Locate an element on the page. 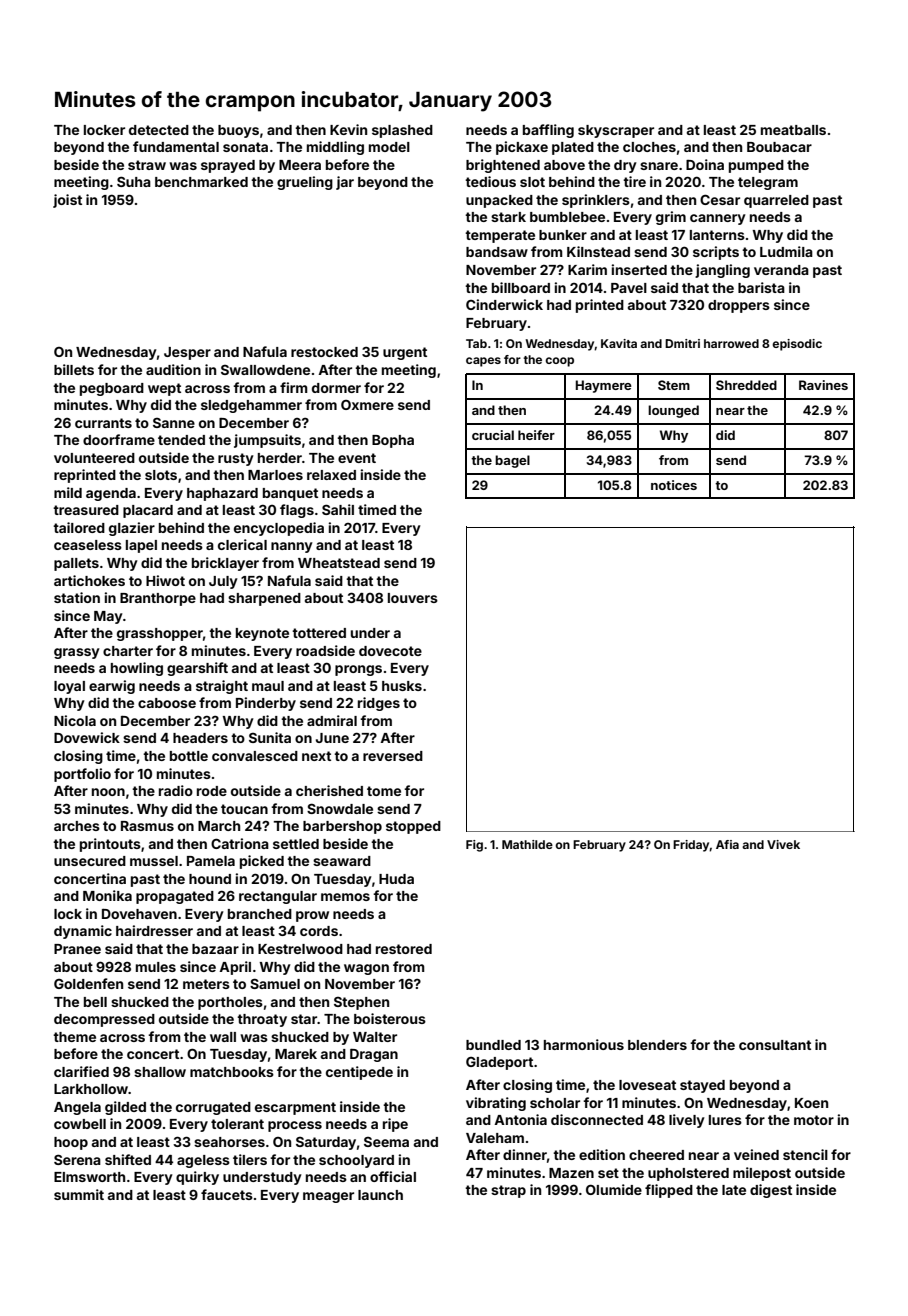 The image size is (908, 1316). strap is located at coordinates (508, 1191).
